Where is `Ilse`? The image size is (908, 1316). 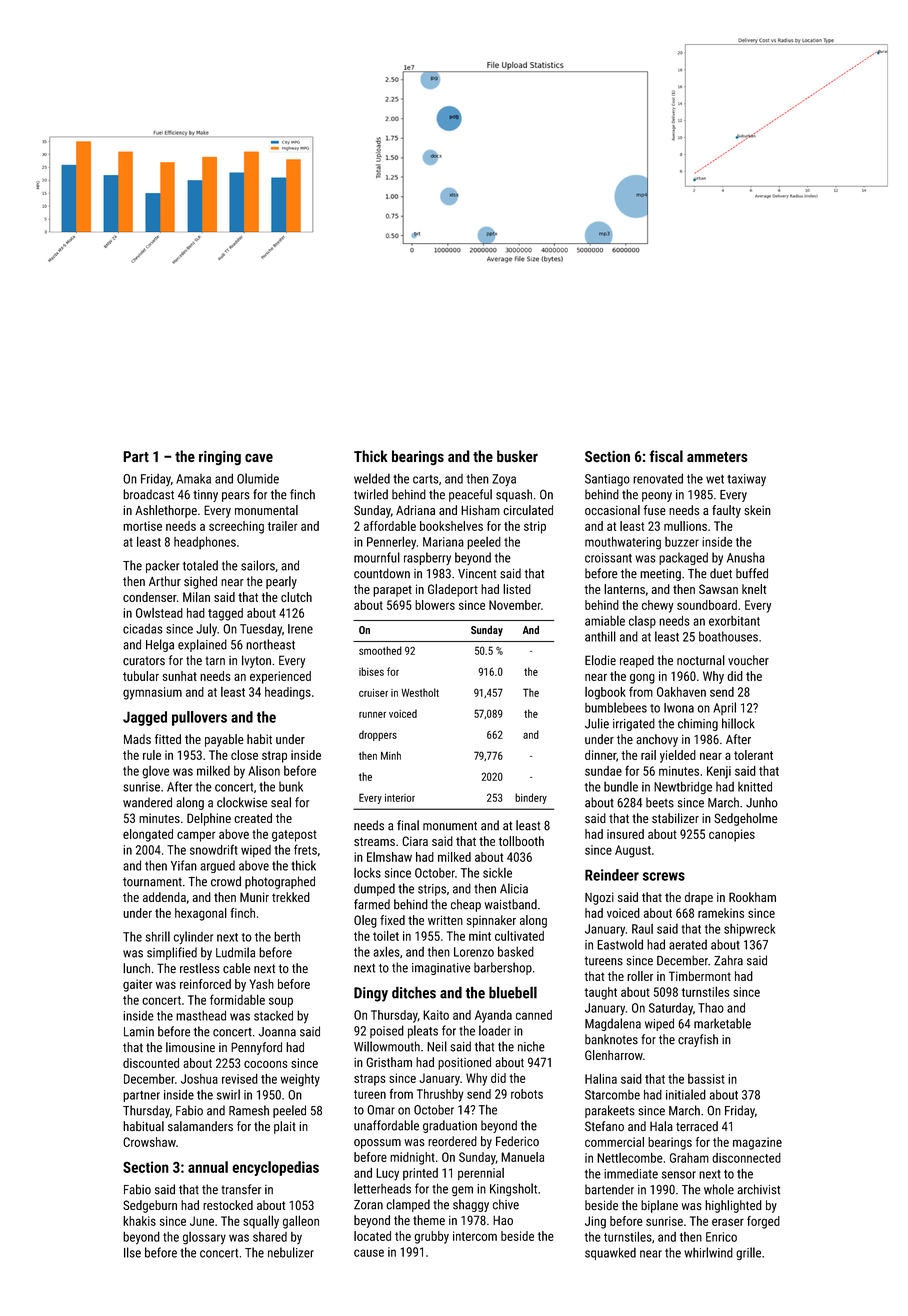 Ilse is located at coordinates (132, 1252).
